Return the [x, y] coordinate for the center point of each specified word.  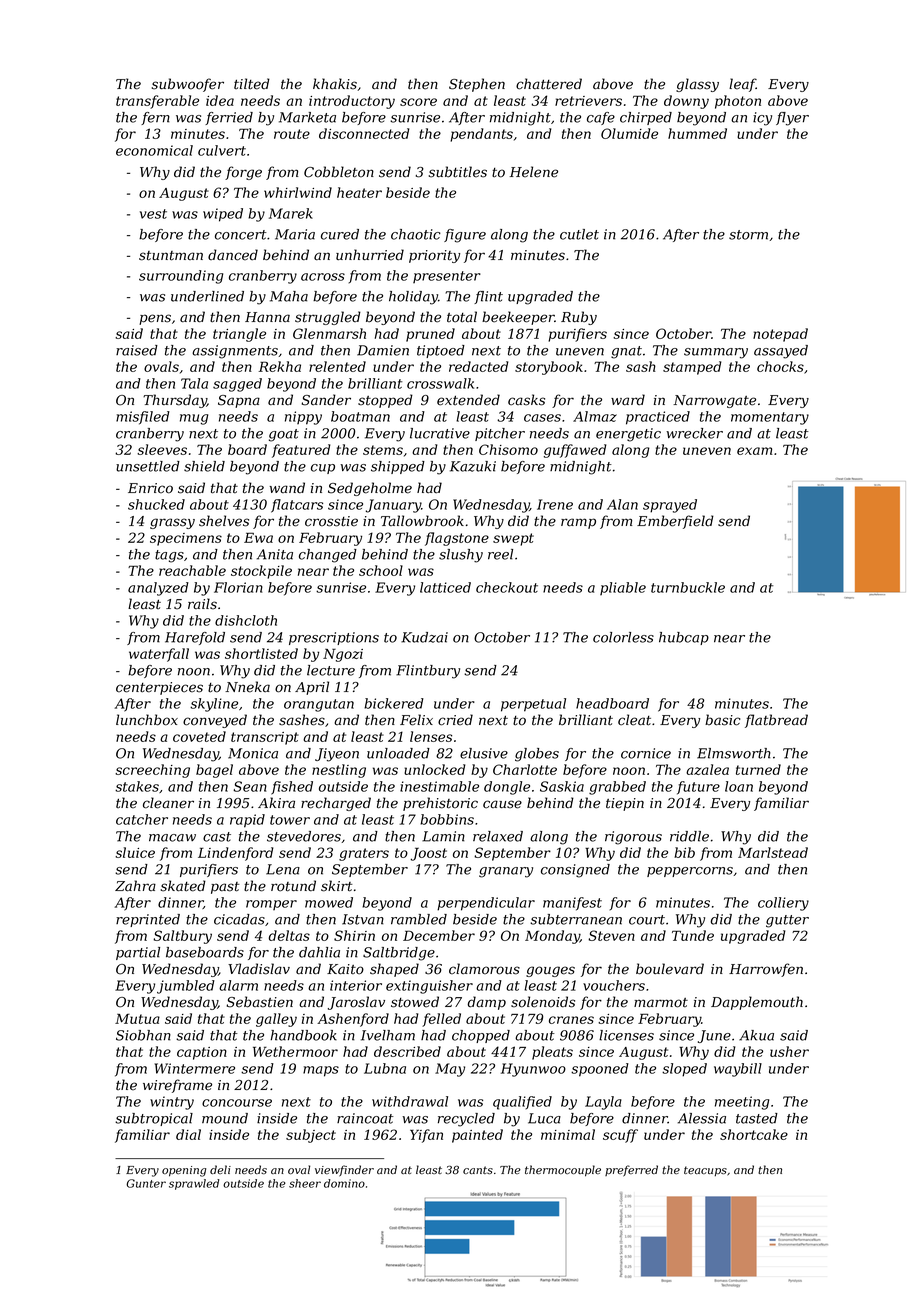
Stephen [477, 85]
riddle [689, 836]
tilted [252, 84]
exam [754, 451]
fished [292, 788]
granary [506, 872]
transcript [265, 738]
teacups [705, 1171]
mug [194, 419]
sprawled [194, 1184]
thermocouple [563, 1171]
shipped [398, 467]
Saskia [562, 786]
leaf [742, 85]
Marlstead [773, 852]
